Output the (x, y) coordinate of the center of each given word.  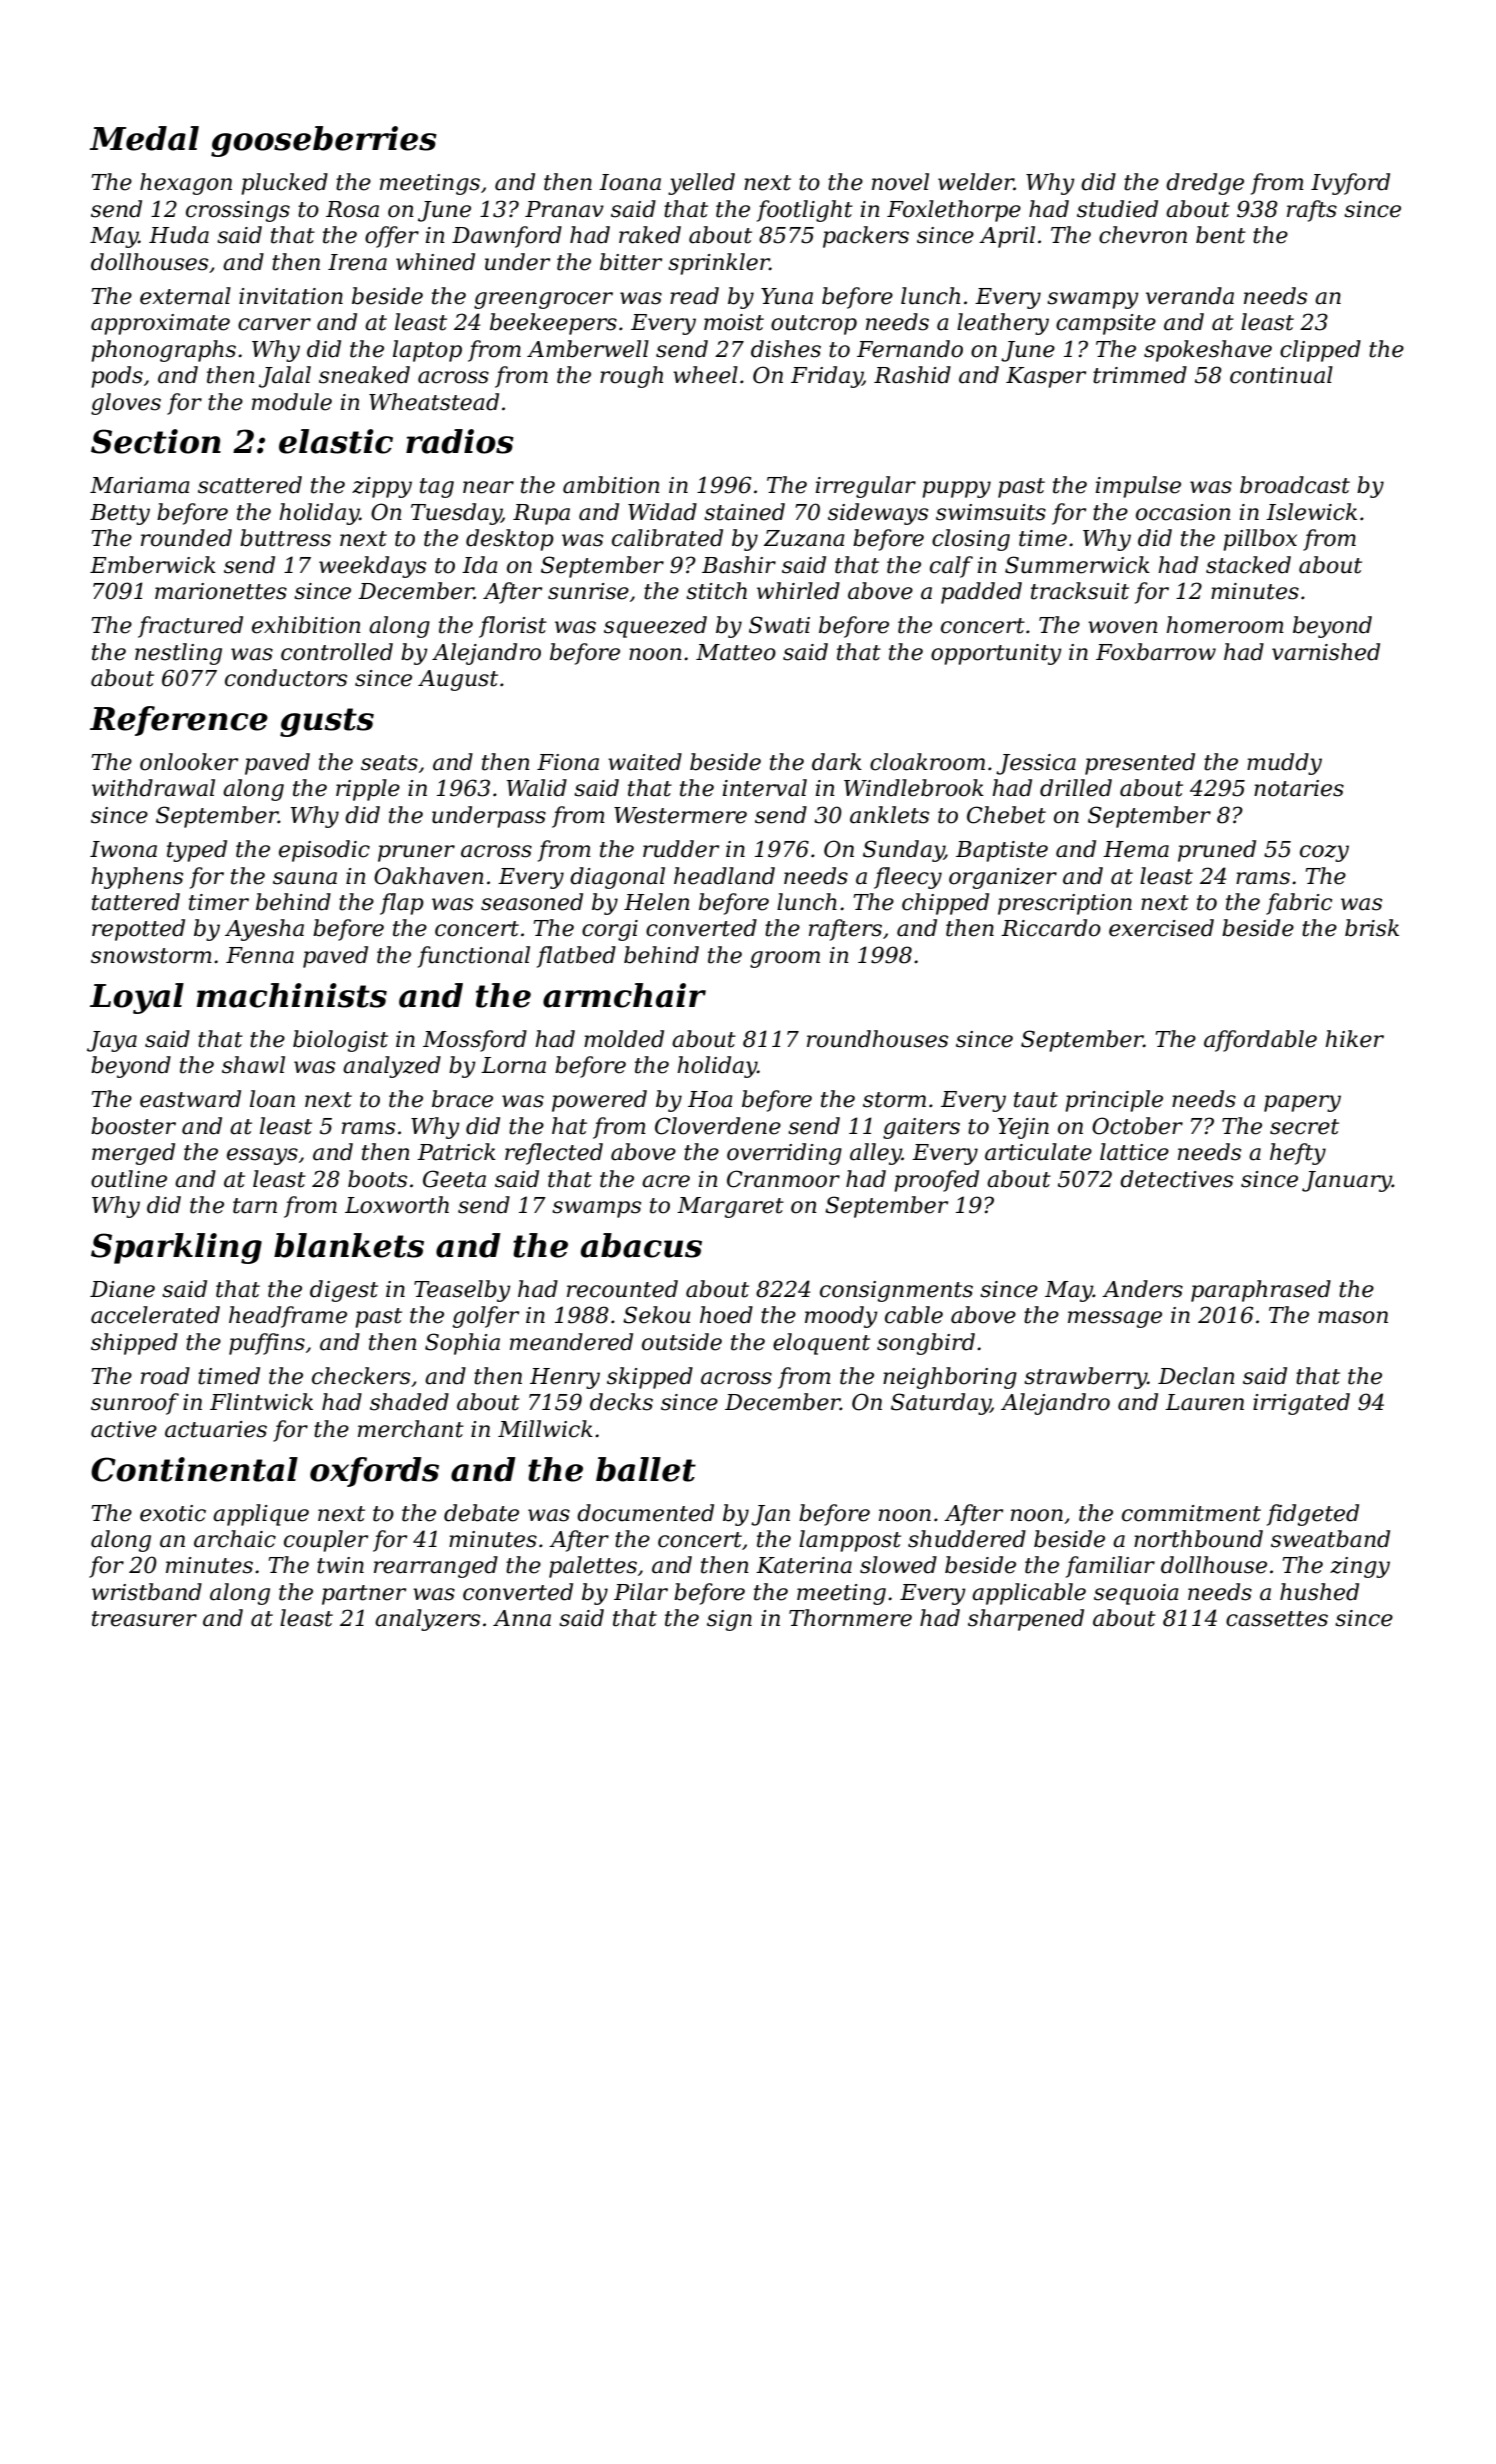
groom (785, 959)
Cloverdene (718, 1126)
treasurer (144, 1619)
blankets (349, 1245)
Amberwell (588, 349)
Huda (179, 235)
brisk (1372, 928)
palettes (593, 1567)
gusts (327, 722)
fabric (1299, 904)
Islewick (1311, 512)
